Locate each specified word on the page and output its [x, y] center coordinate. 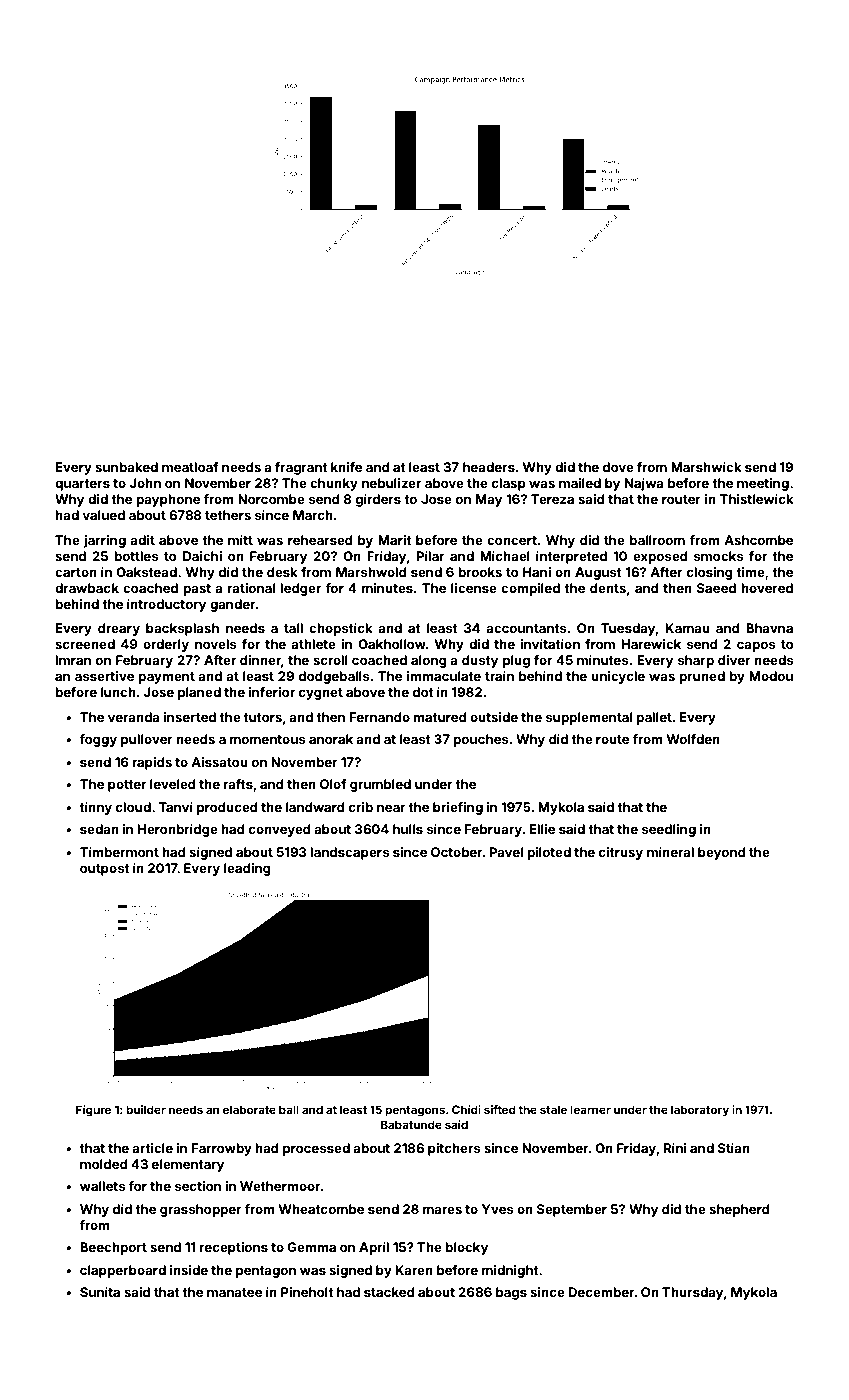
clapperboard [123, 1271]
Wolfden [693, 739]
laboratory [700, 1111]
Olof [333, 784]
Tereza [552, 499]
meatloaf [190, 467]
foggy [98, 740]
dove [618, 467]
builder [146, 1109]
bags [511, 1293]
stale [553, 1109]
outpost [105, 870]
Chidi [466, 1109]
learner [590, 1109]
